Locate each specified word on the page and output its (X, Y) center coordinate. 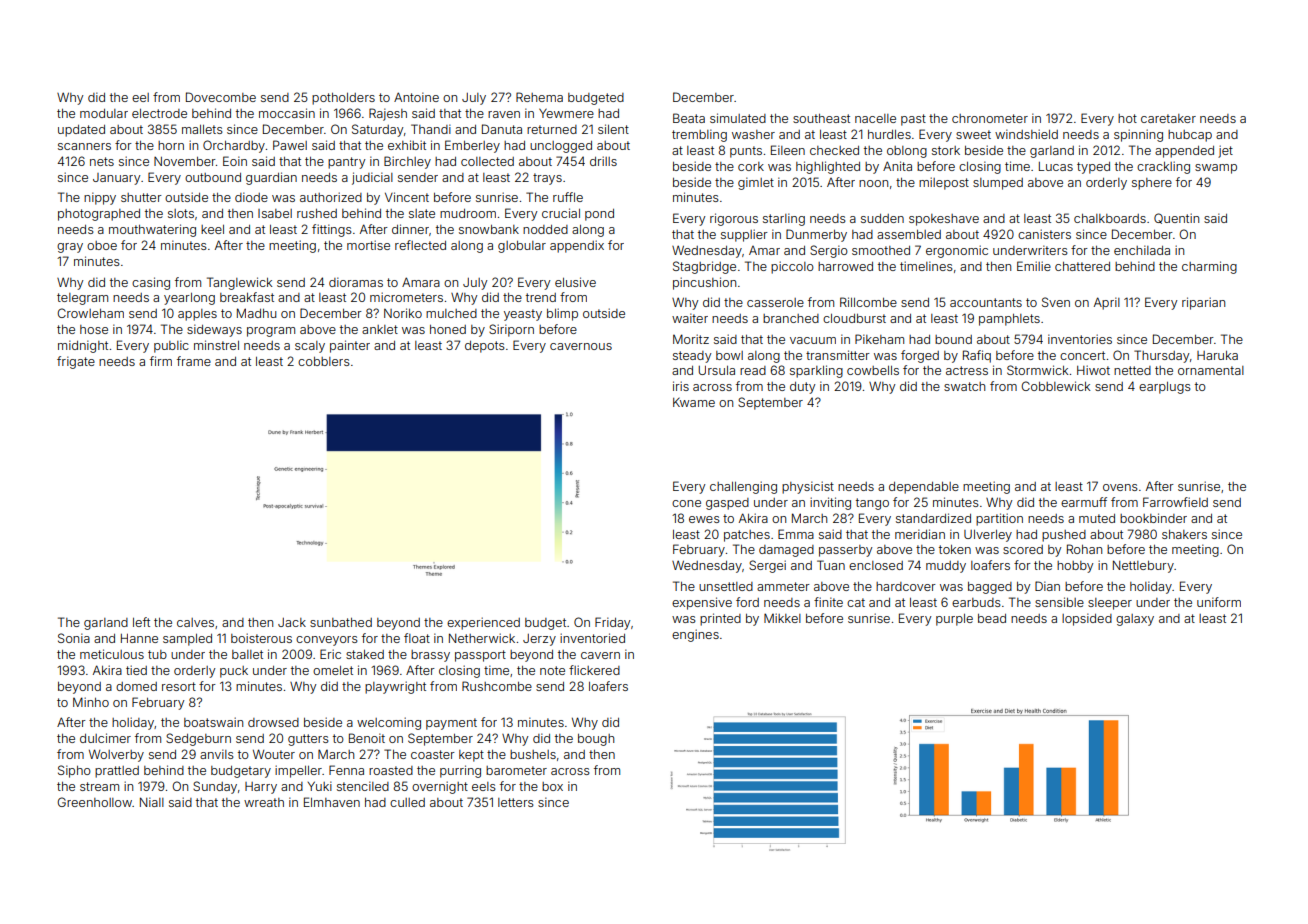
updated (81, 131)
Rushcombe (497, 686)
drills (603, 161)
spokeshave (944, 220)
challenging (743, 487)
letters (516, 802)
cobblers (324, 361)
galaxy (1135, 620)
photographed (99, 215)
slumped (998, 184)
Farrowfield (1175, 502)
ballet (247, 654)
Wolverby (116, 755)
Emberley (472, 146)
